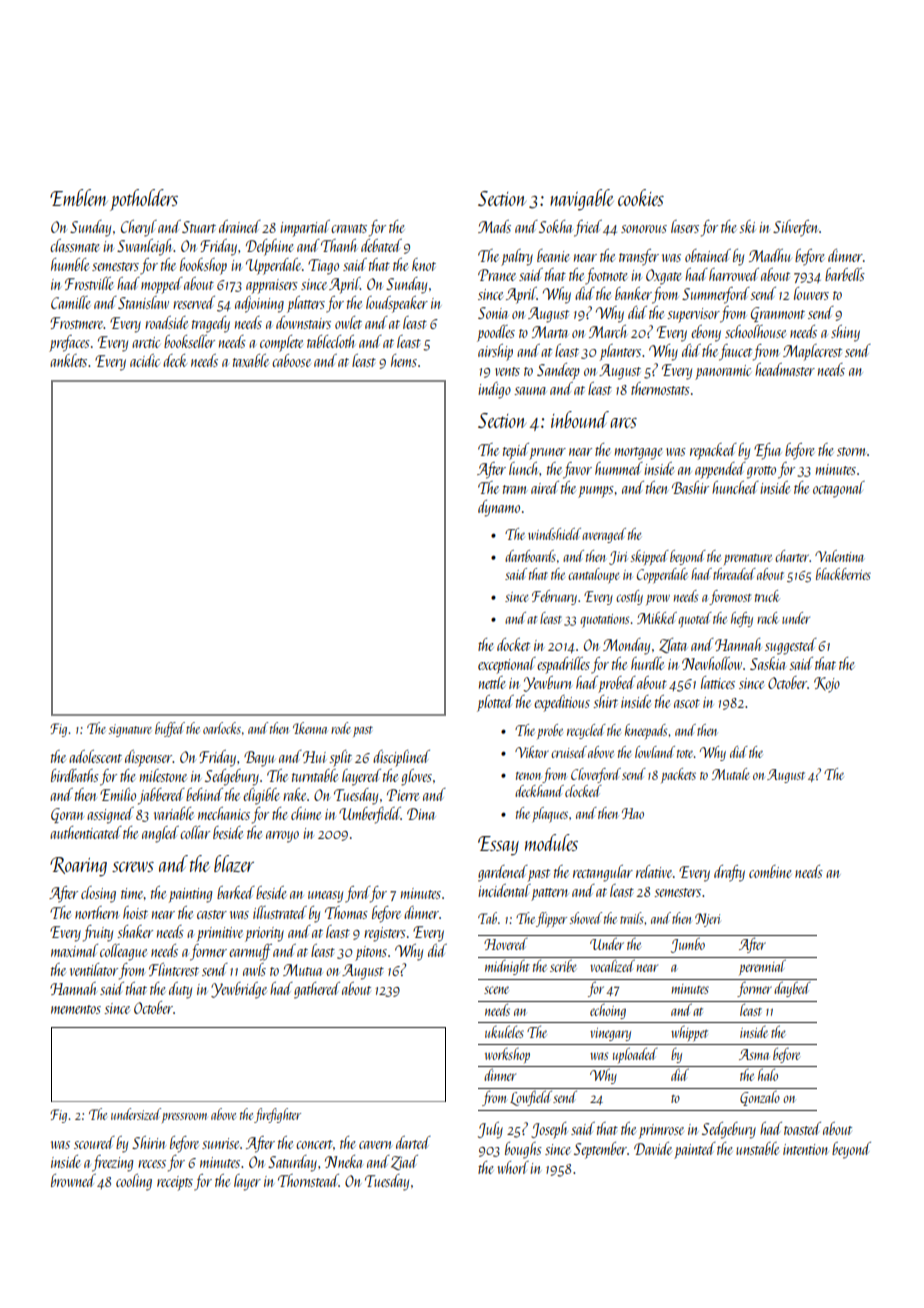 The image size is (924, 1308). Describe the element at coordinates (577, 470) in the document. I see `favor` at that location.
